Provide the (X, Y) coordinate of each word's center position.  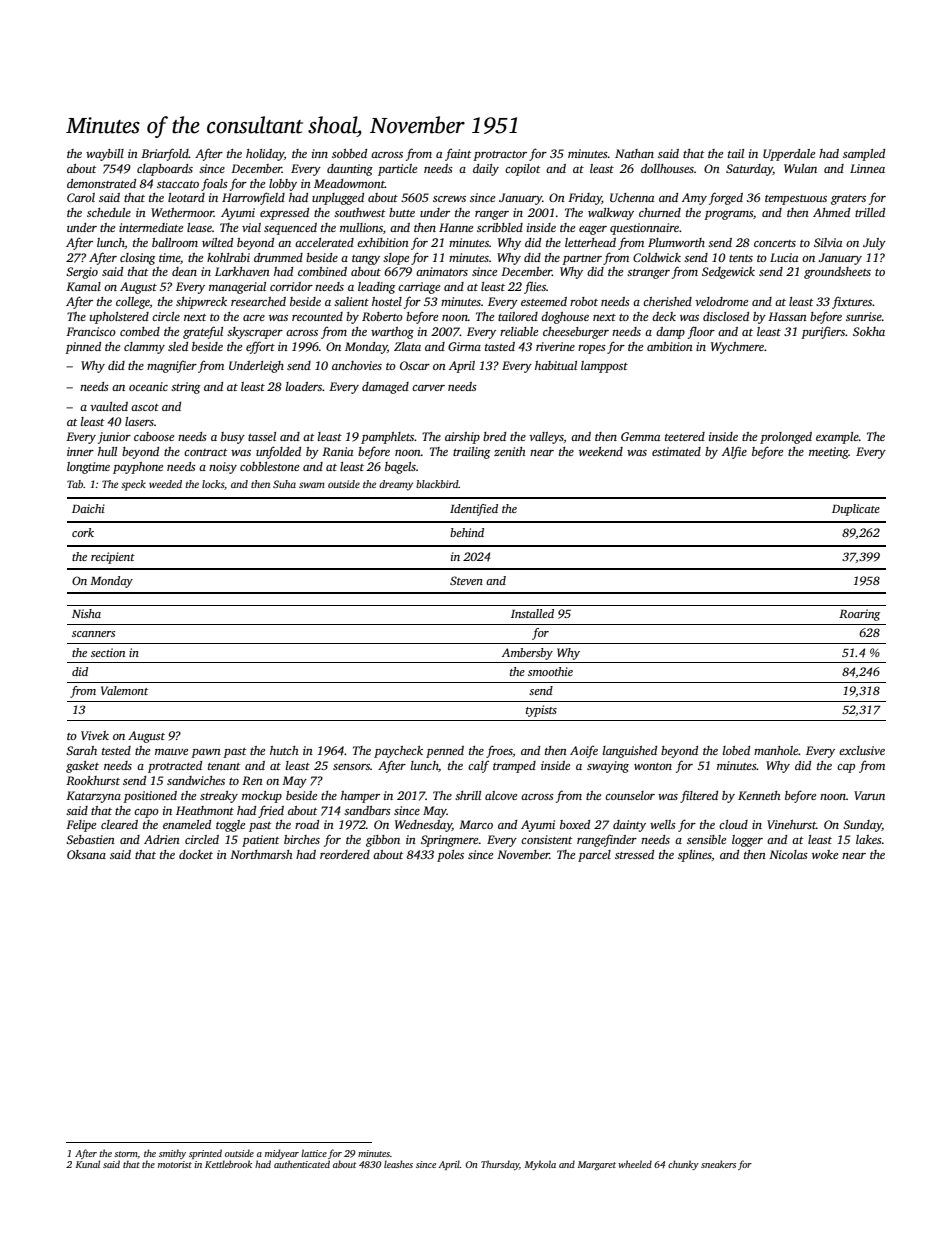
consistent (546, 839)
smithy (172, 1154)
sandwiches (196, 780)
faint (458, 154)
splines (695, 856)
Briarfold (165, 154)
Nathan (634, 153)
